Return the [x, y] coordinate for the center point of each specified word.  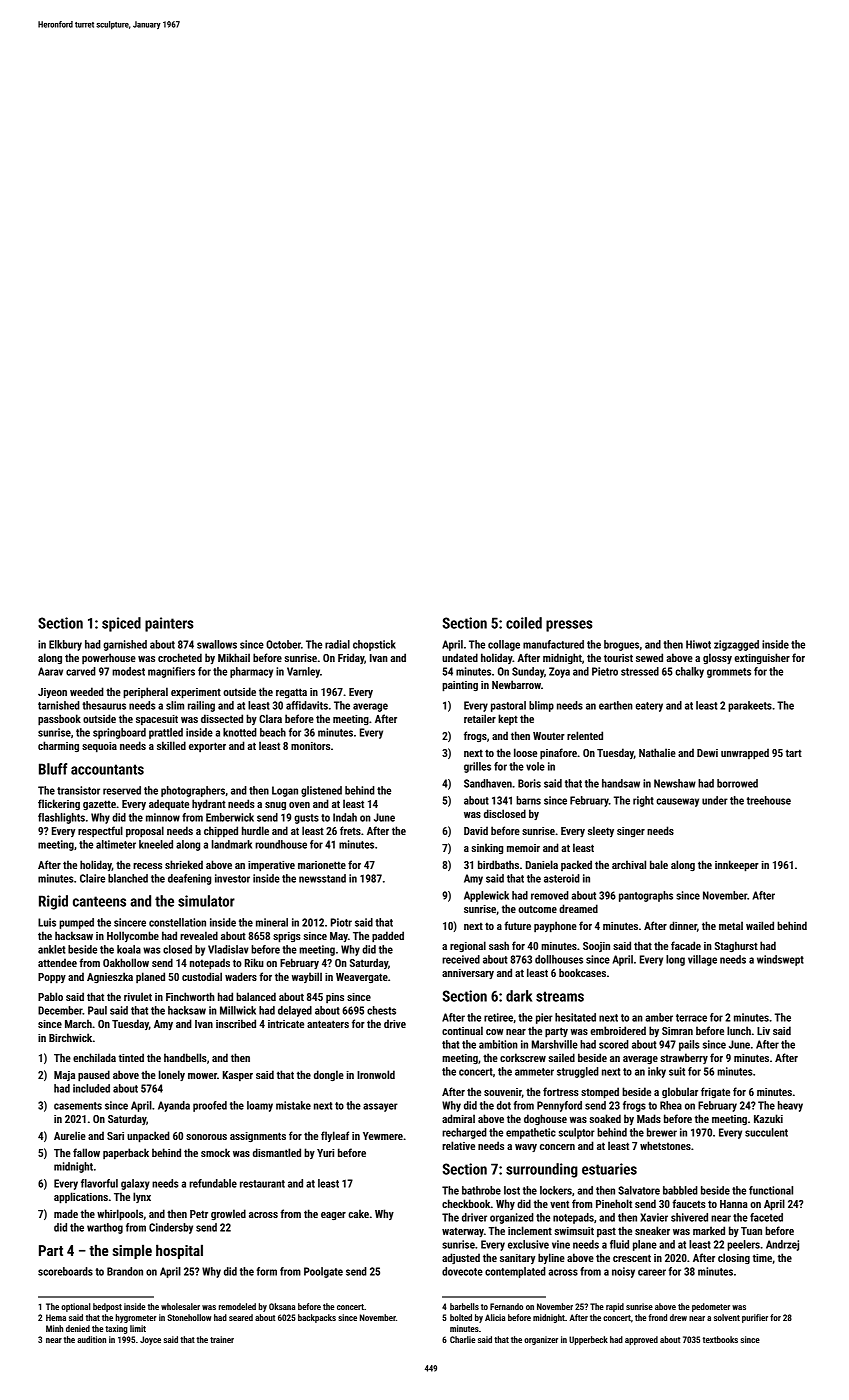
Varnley [303, 672]
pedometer [711, 1307]
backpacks [317, 1318]
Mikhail [234, 657]
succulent [766, 1132]
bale [659, 864]
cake [358, 1213]
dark [519, 996]
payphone [555, 927]
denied [78, 1328]
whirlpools [120, 1215]
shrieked [184, 864]
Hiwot [698, 644]
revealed [199, 935]
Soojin [596, 947]
